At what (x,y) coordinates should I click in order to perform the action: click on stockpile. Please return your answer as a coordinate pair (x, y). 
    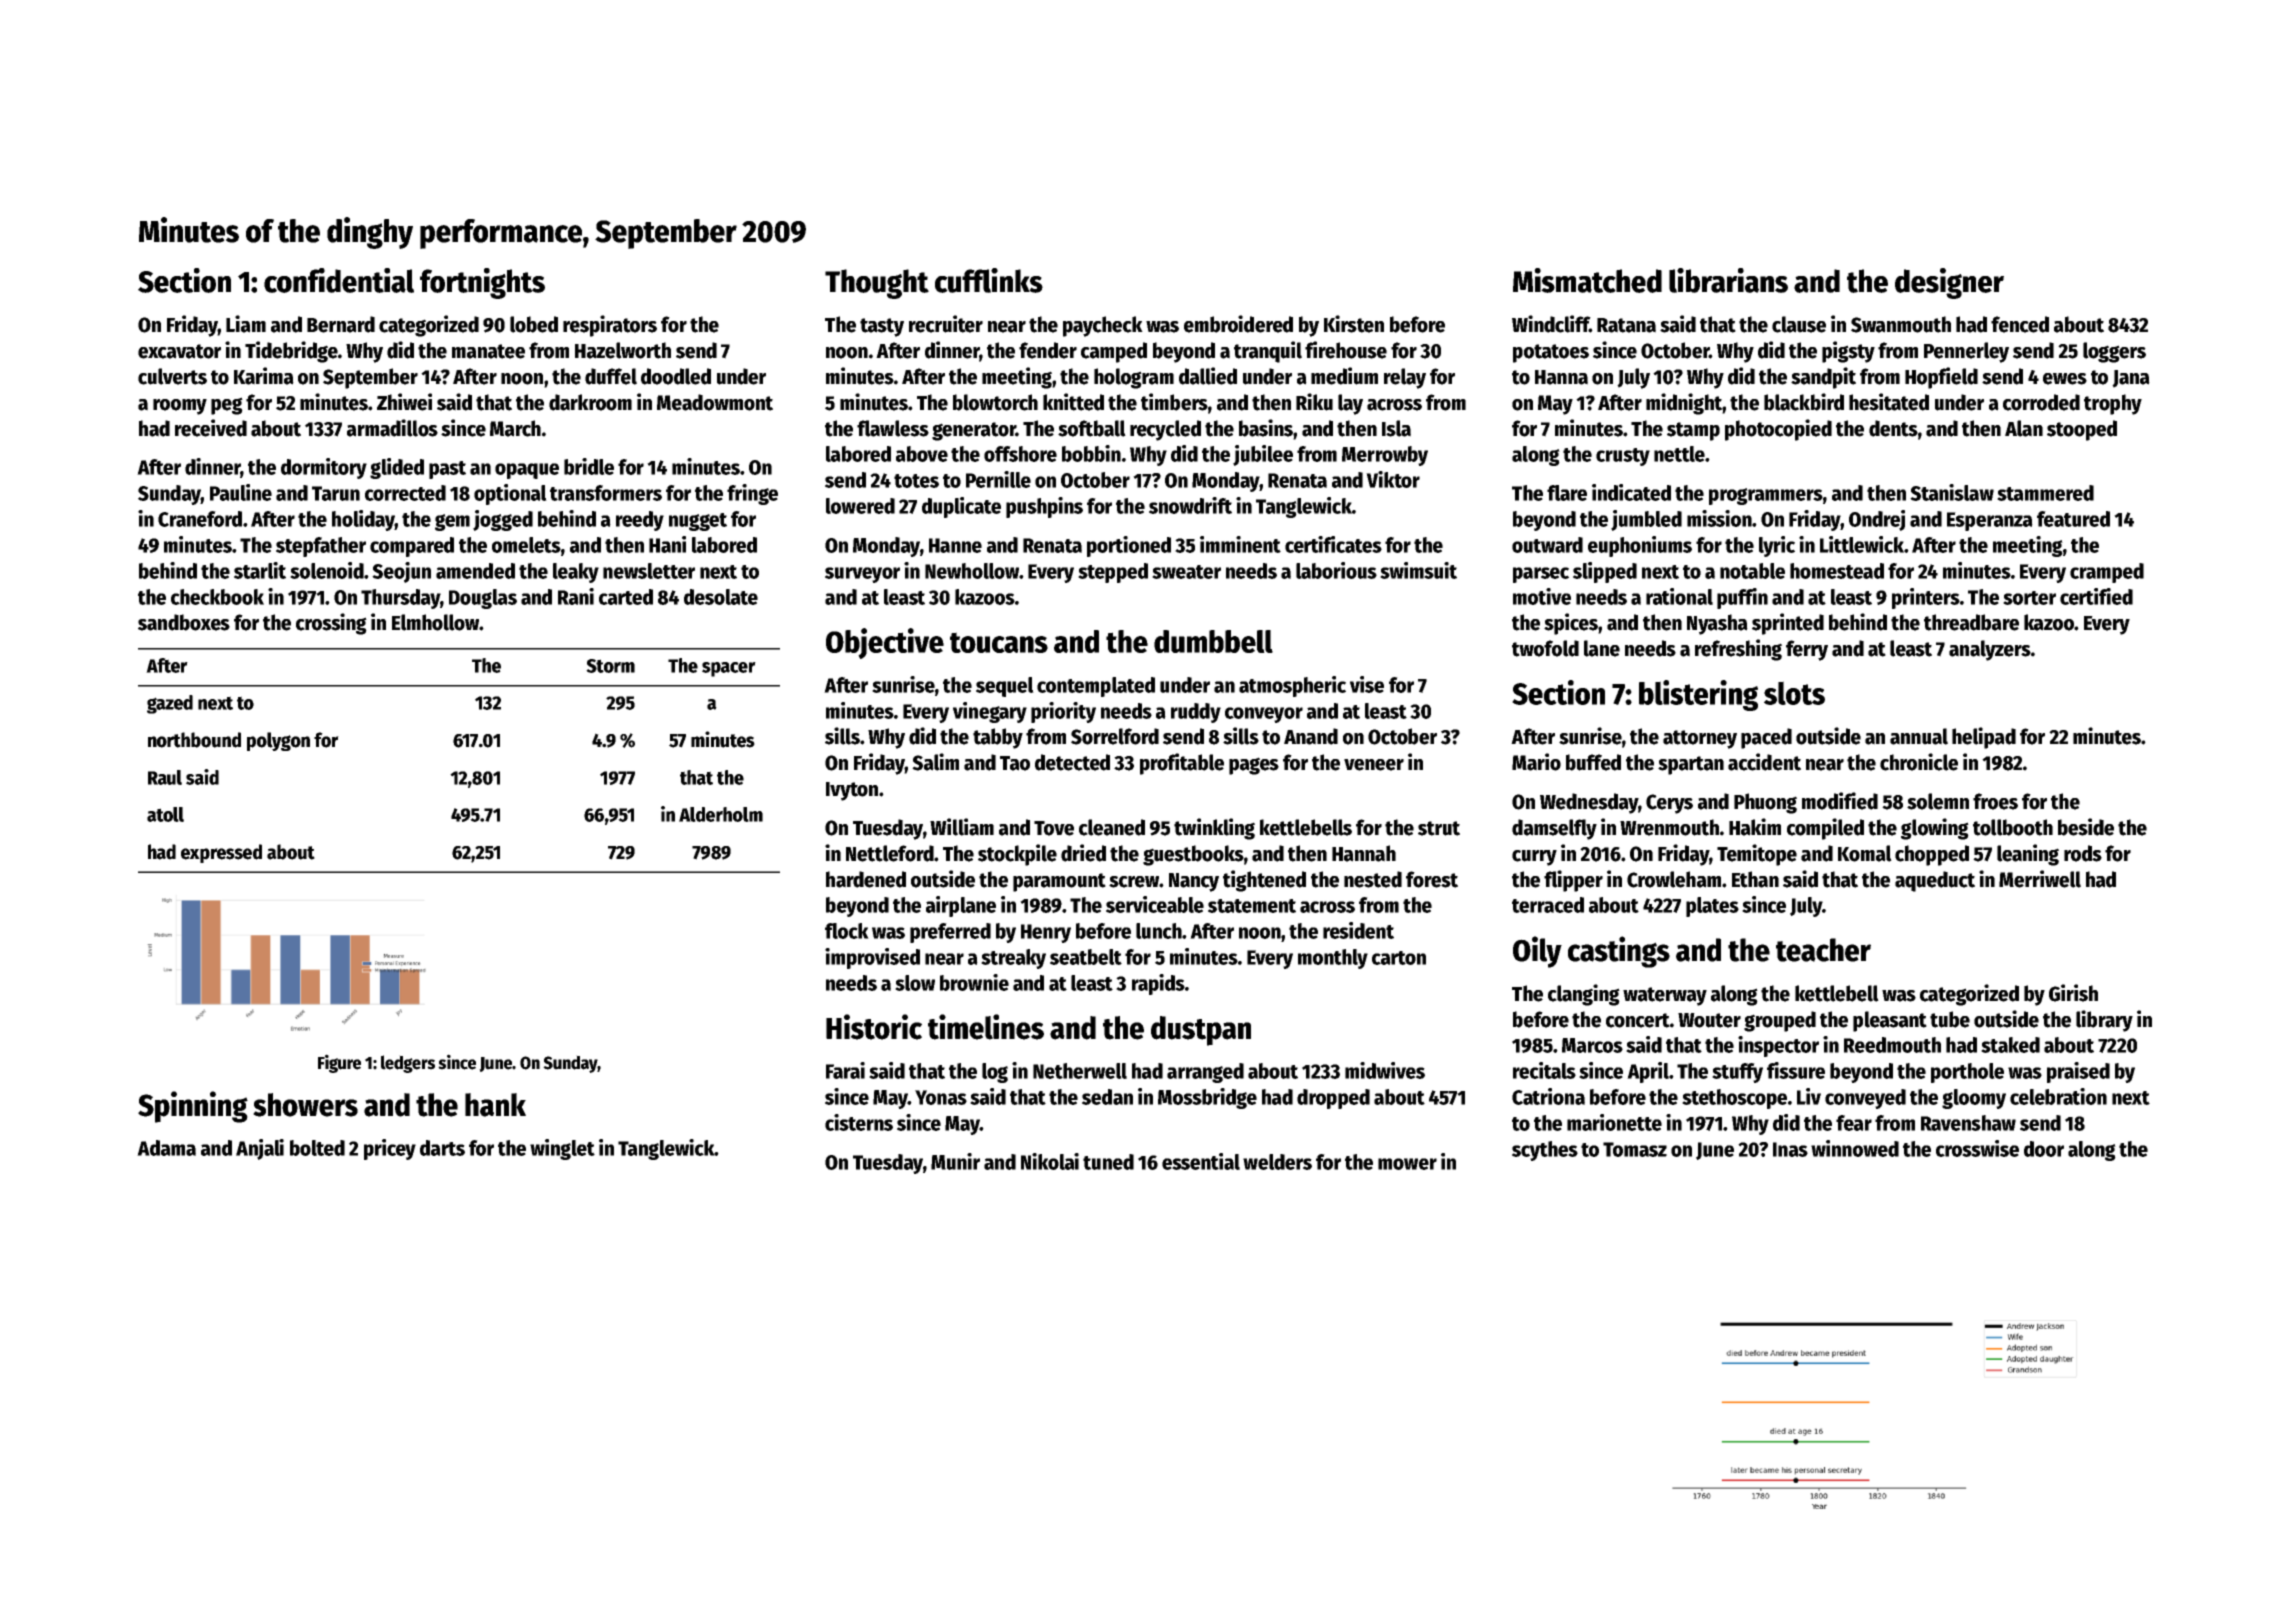
    Looking at the image, I should click on (1017, 855).
